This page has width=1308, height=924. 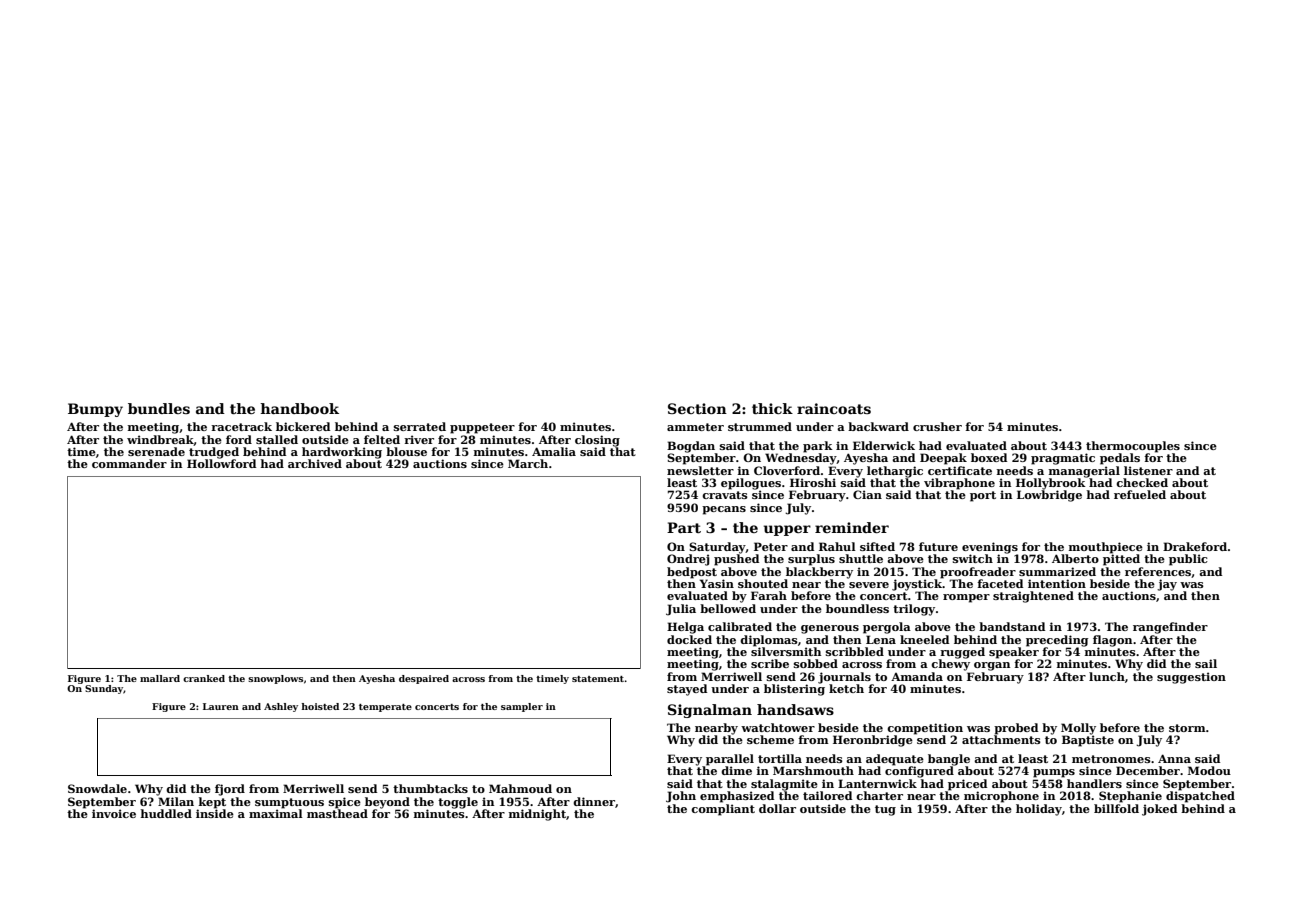 What do you see at coordinates (520, 788) in the page?
I see `Mahmoud` at bounding box center [520, 788].
